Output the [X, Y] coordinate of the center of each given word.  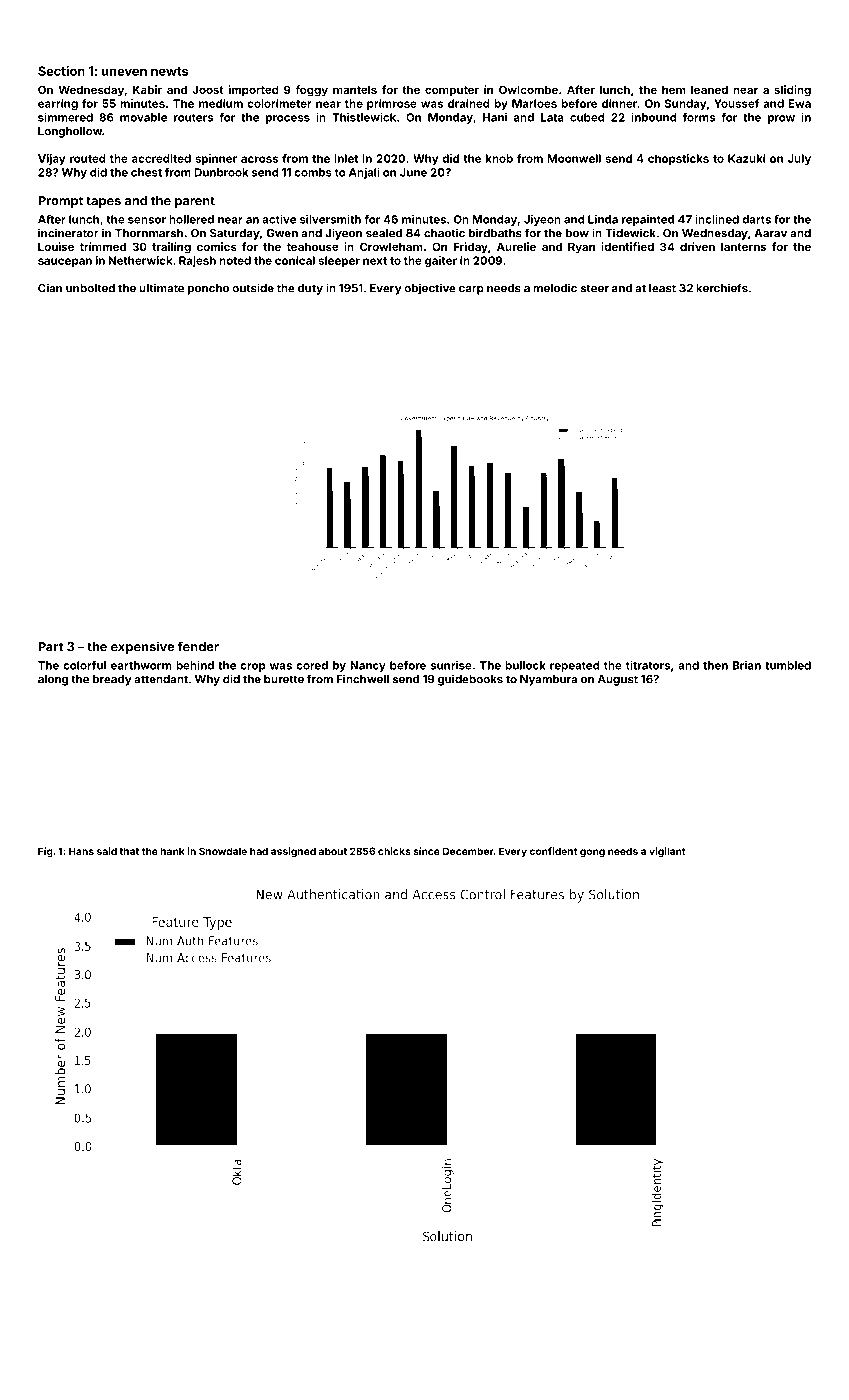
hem [673, 89]
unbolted [90, 288]
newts [169, 71]
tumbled [788, 665]
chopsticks [678, 159]
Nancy [368, 666]
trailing [171, 248]
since [426, 851]
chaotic [444, 233]
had [259, 851]
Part [50, 647]
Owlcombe [528, 89]
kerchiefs [722, 288]
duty [310, 289]
